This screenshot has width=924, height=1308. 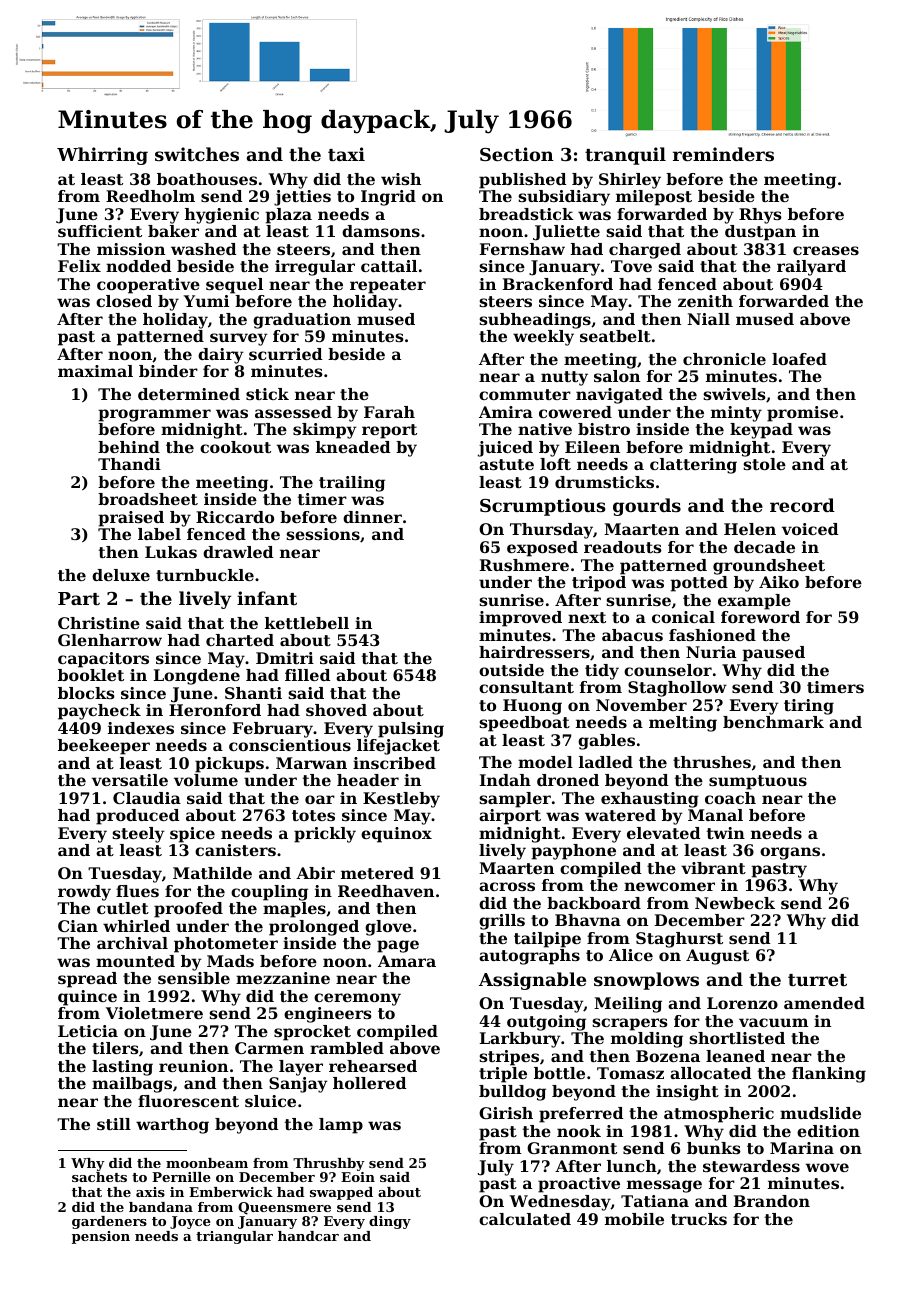 What do you see at coordinates (809, 707) in the screenshot?
I see `tiring` at bounding box center [809, 707].
